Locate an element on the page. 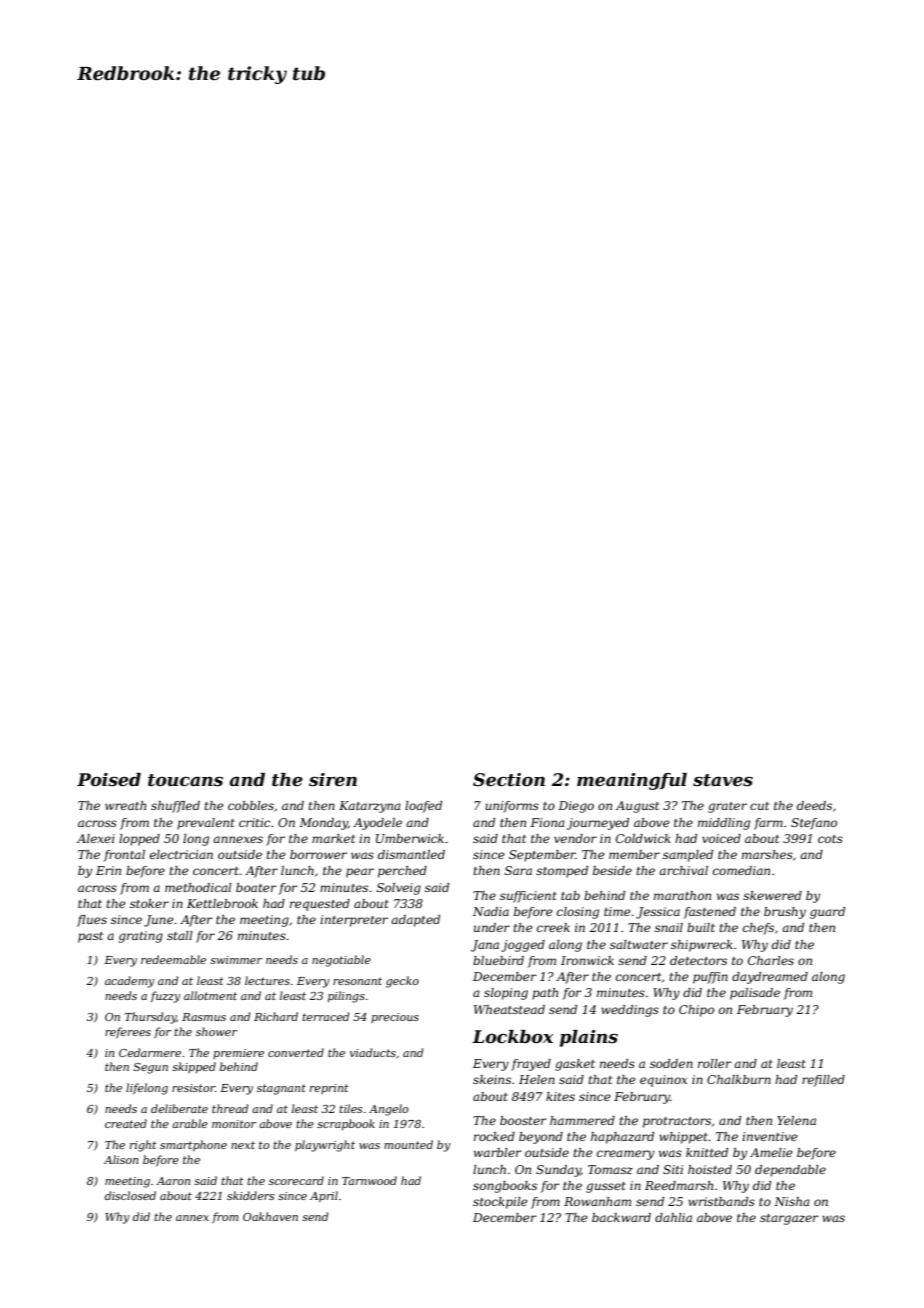  roller is located at coordinates (715, 1063).
